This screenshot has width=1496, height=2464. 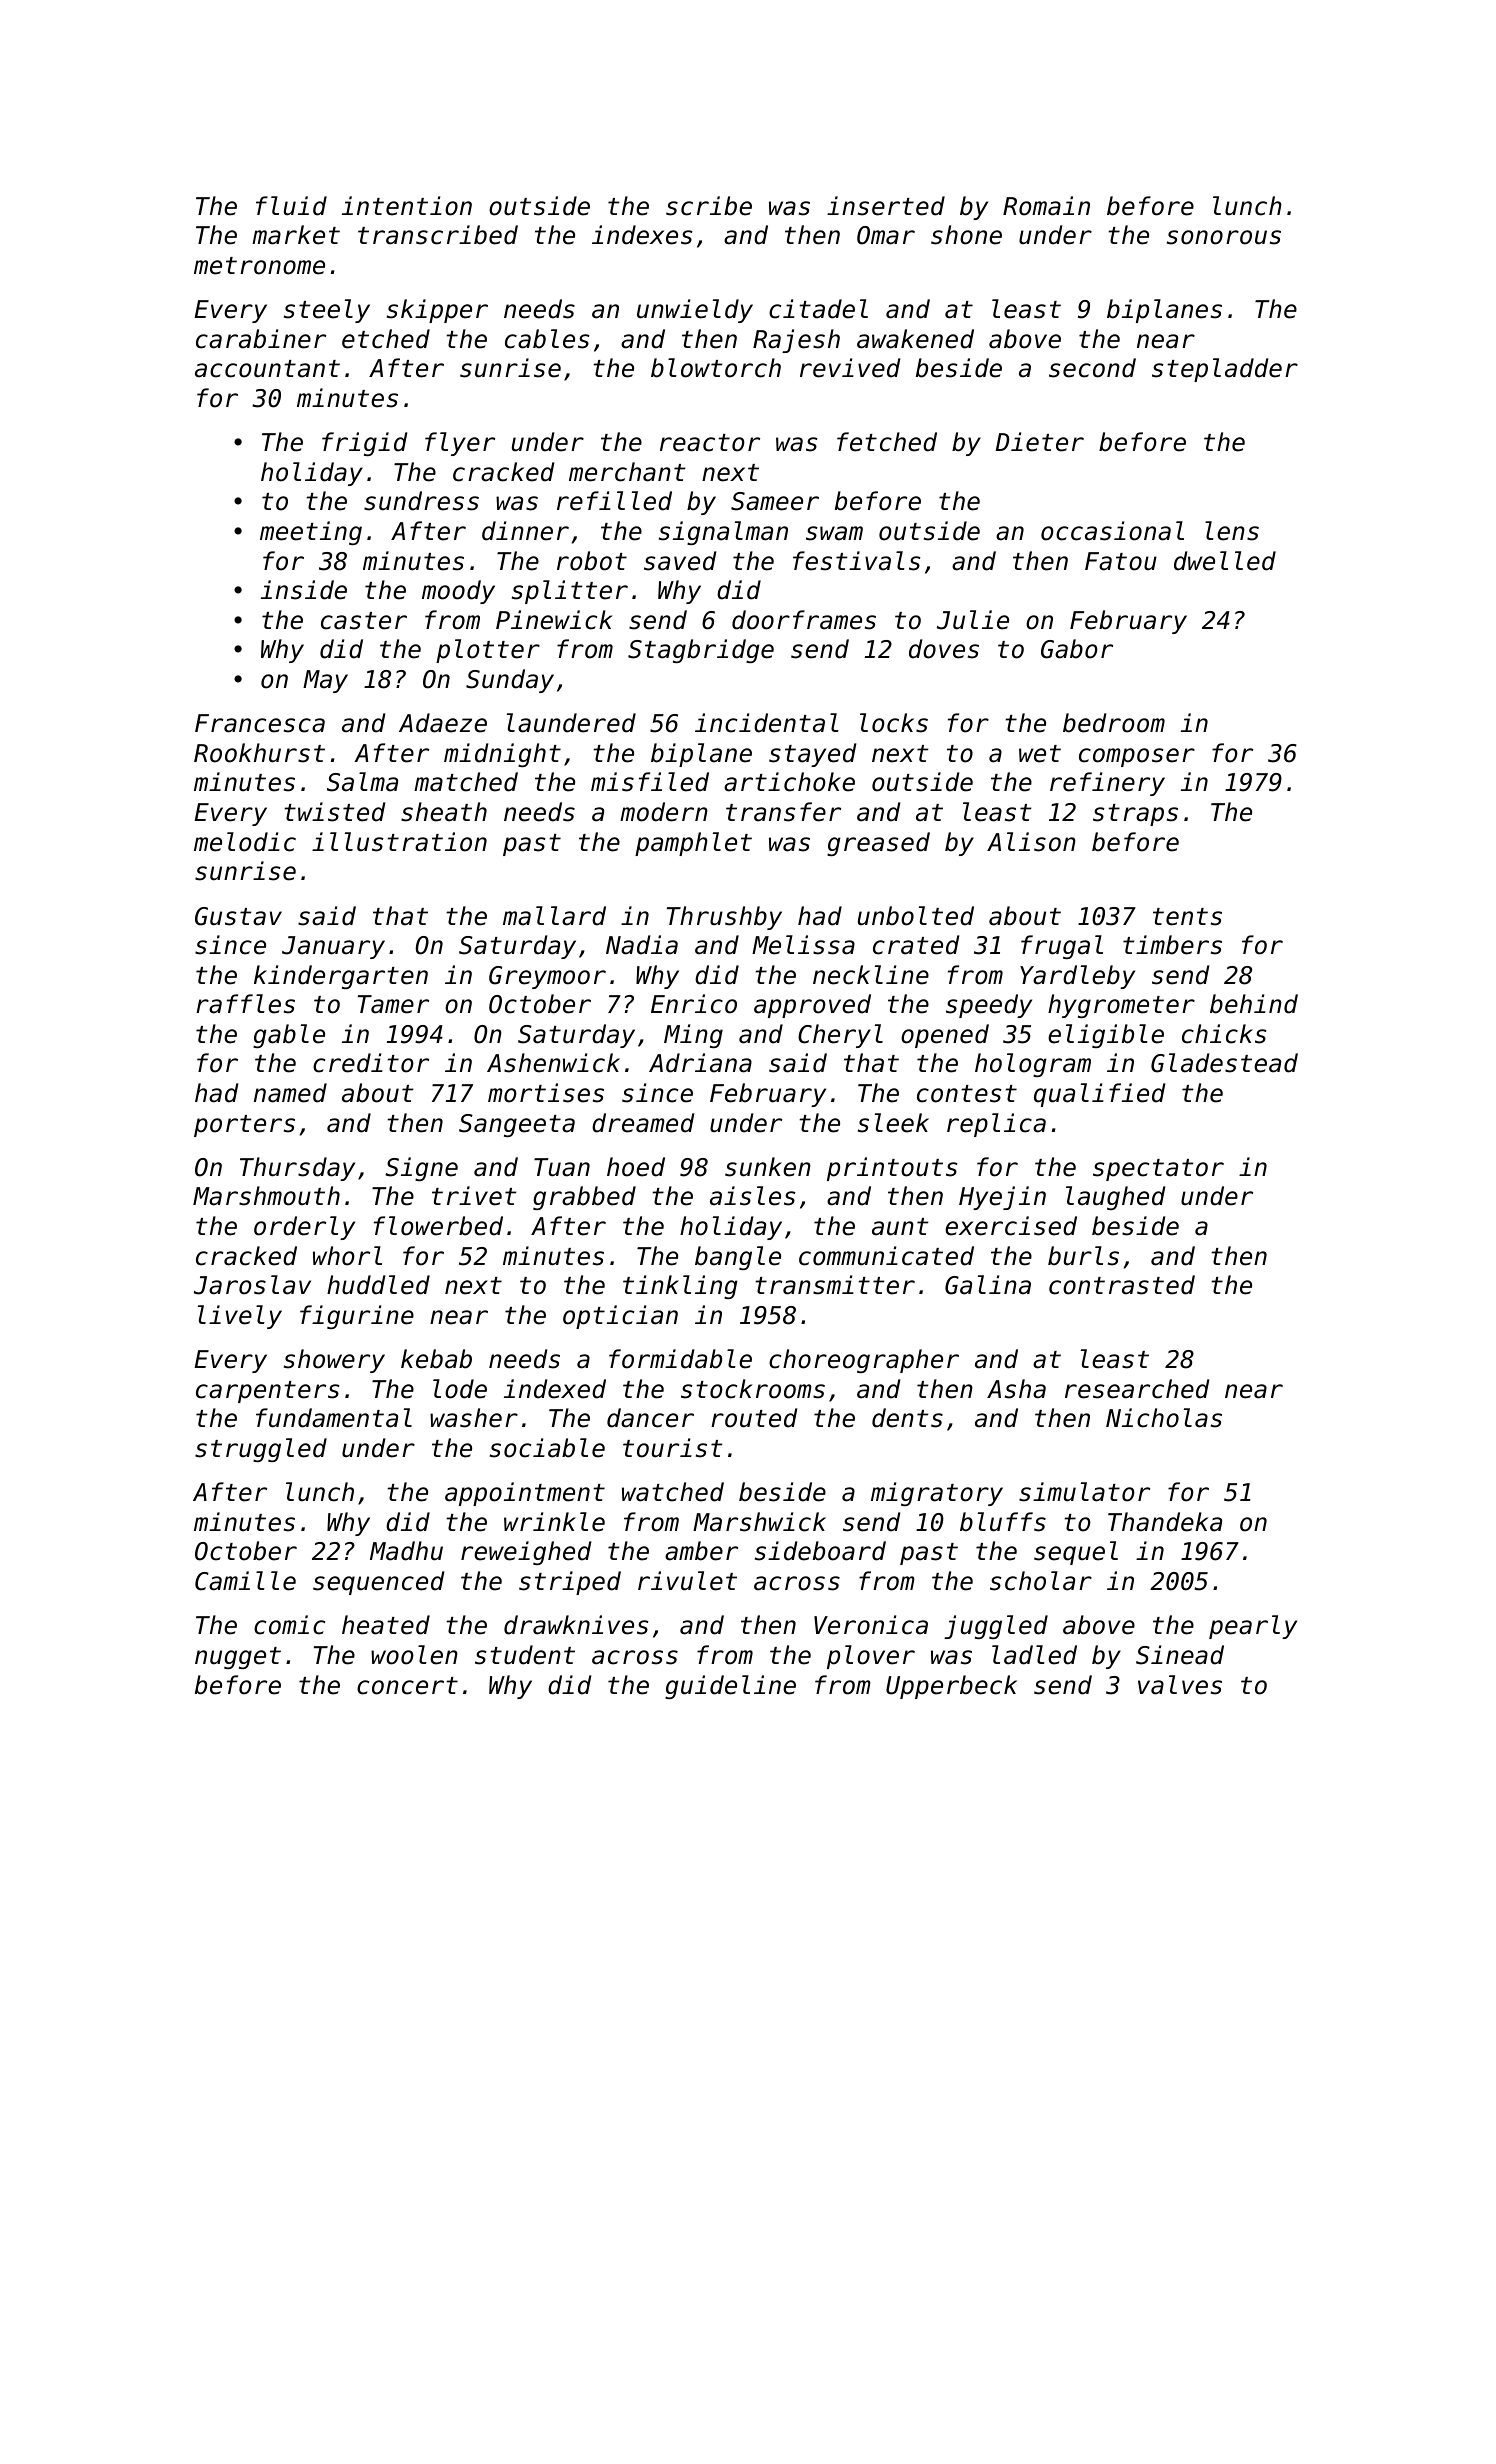 I want to click on revived, so click(x=850, y=368).
